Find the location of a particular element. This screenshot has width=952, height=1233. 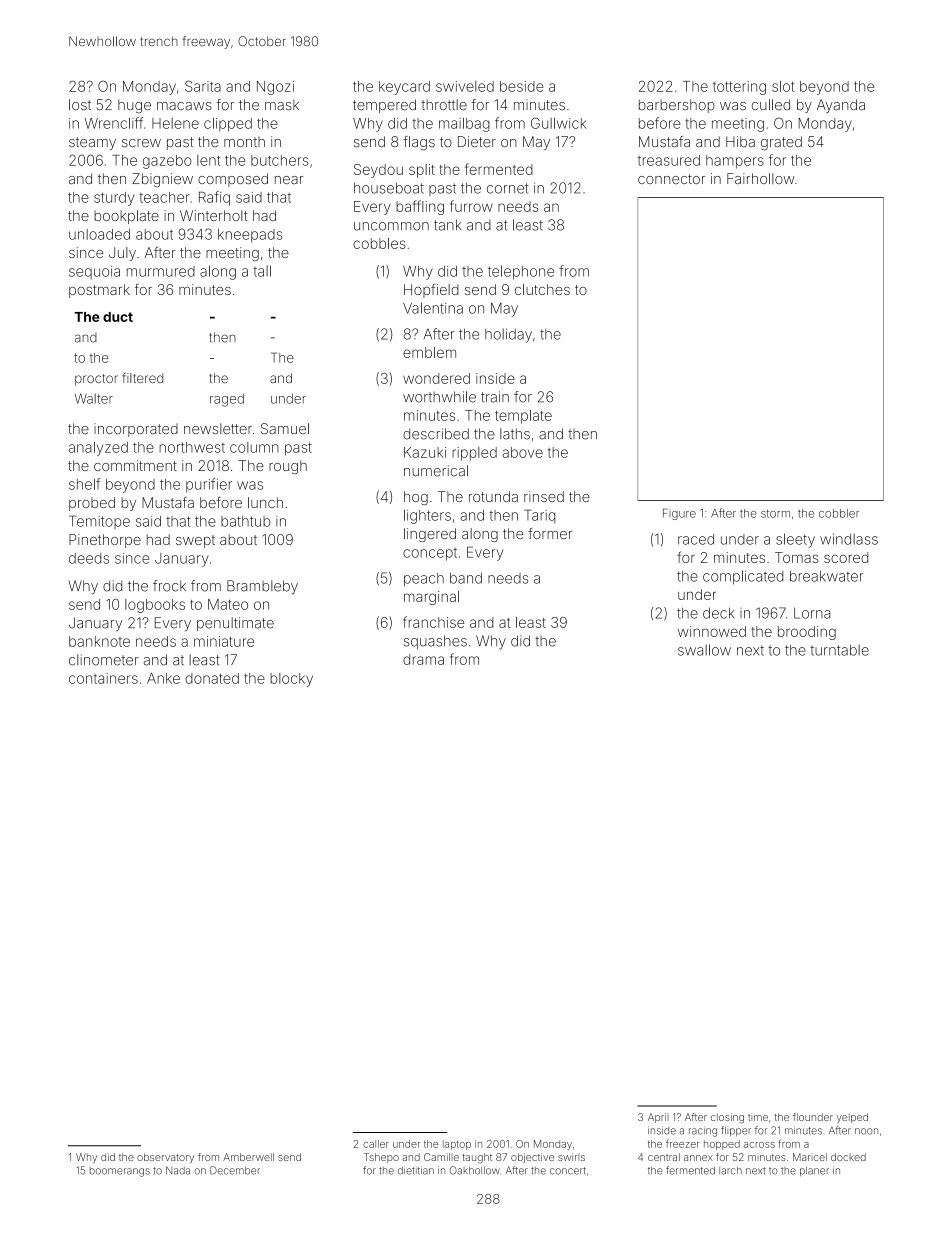

clipped is located at coordinates (228, 125).
